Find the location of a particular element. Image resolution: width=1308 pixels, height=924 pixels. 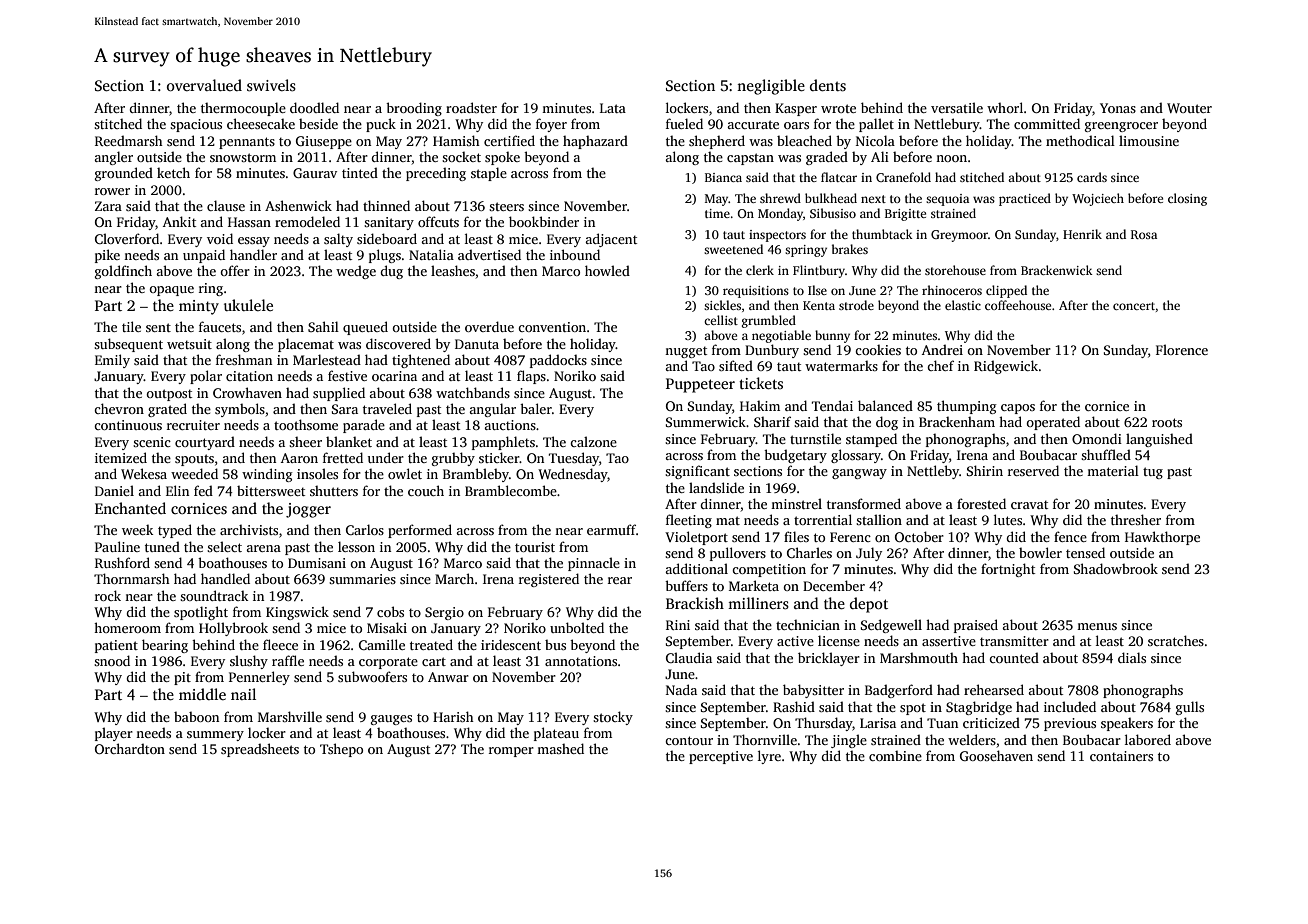

combine is located at coordinates (895, 756).
